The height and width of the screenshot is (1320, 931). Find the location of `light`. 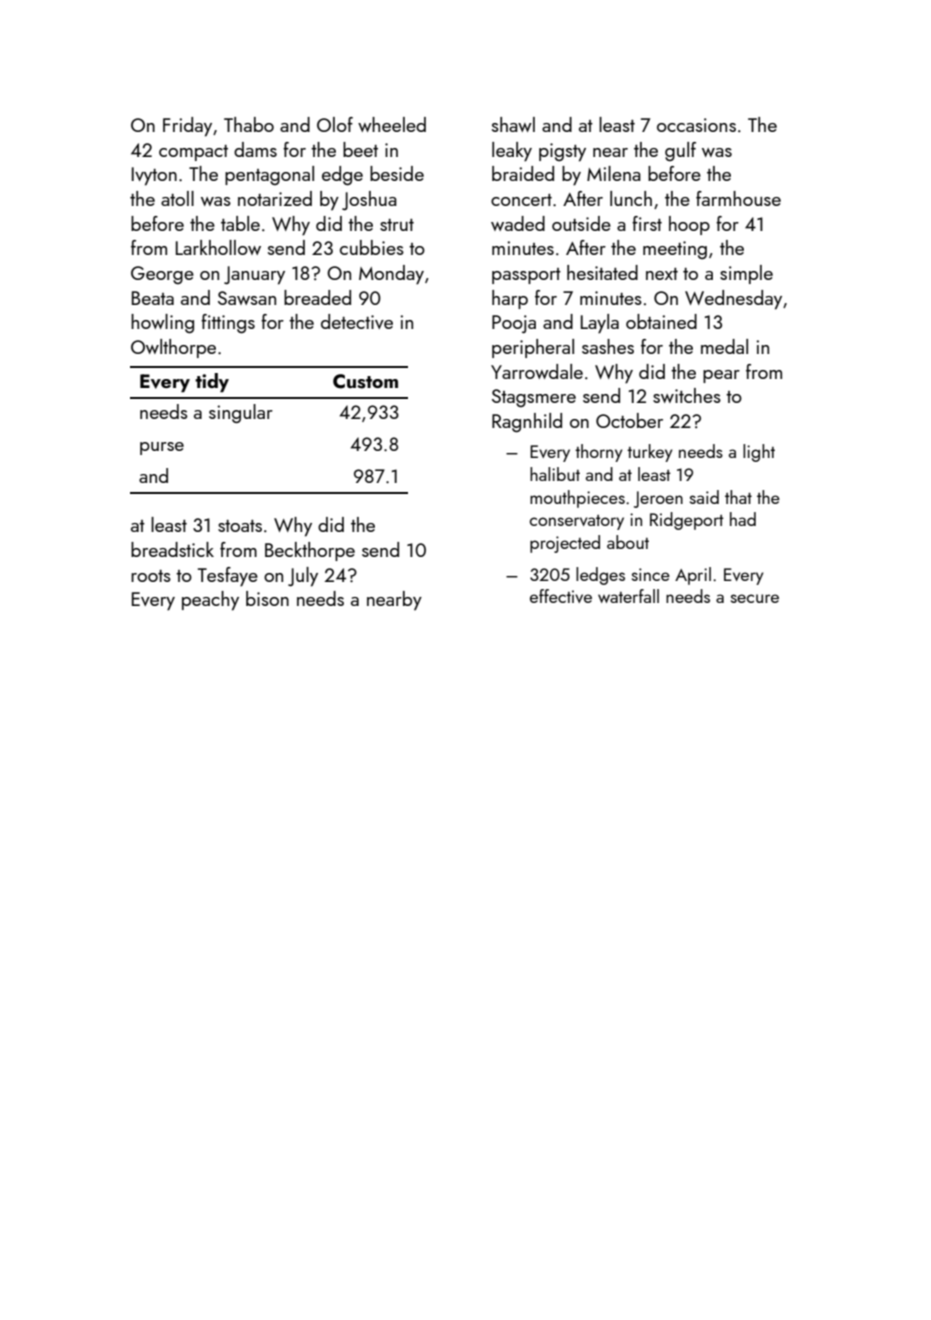

light is located at coordinates (759, 453).
